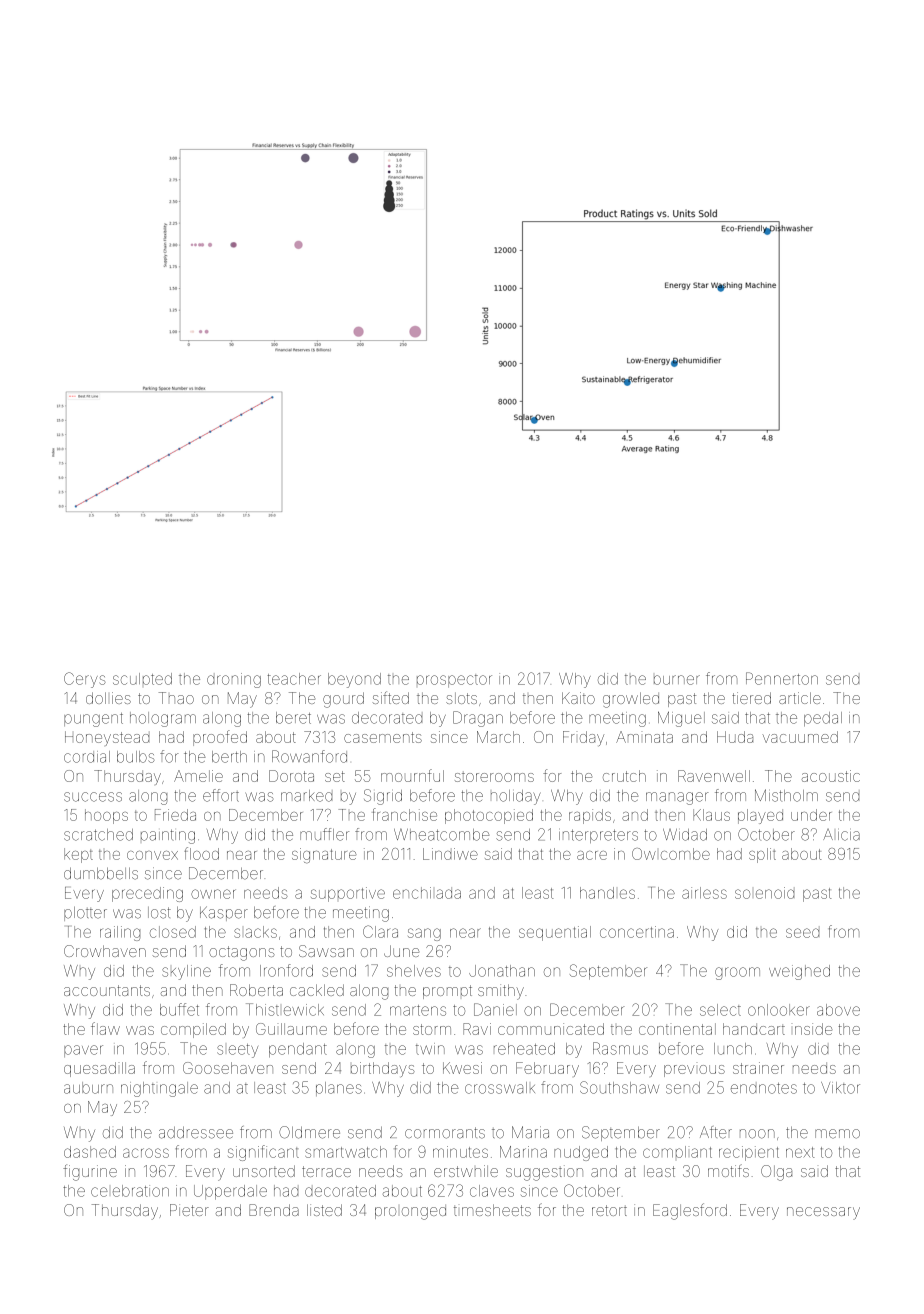 This document has height=1314, width=924. What do you see at coordinates (193, 1030) in the document?
I see `compiled` at bounding box center [193, 1030].
